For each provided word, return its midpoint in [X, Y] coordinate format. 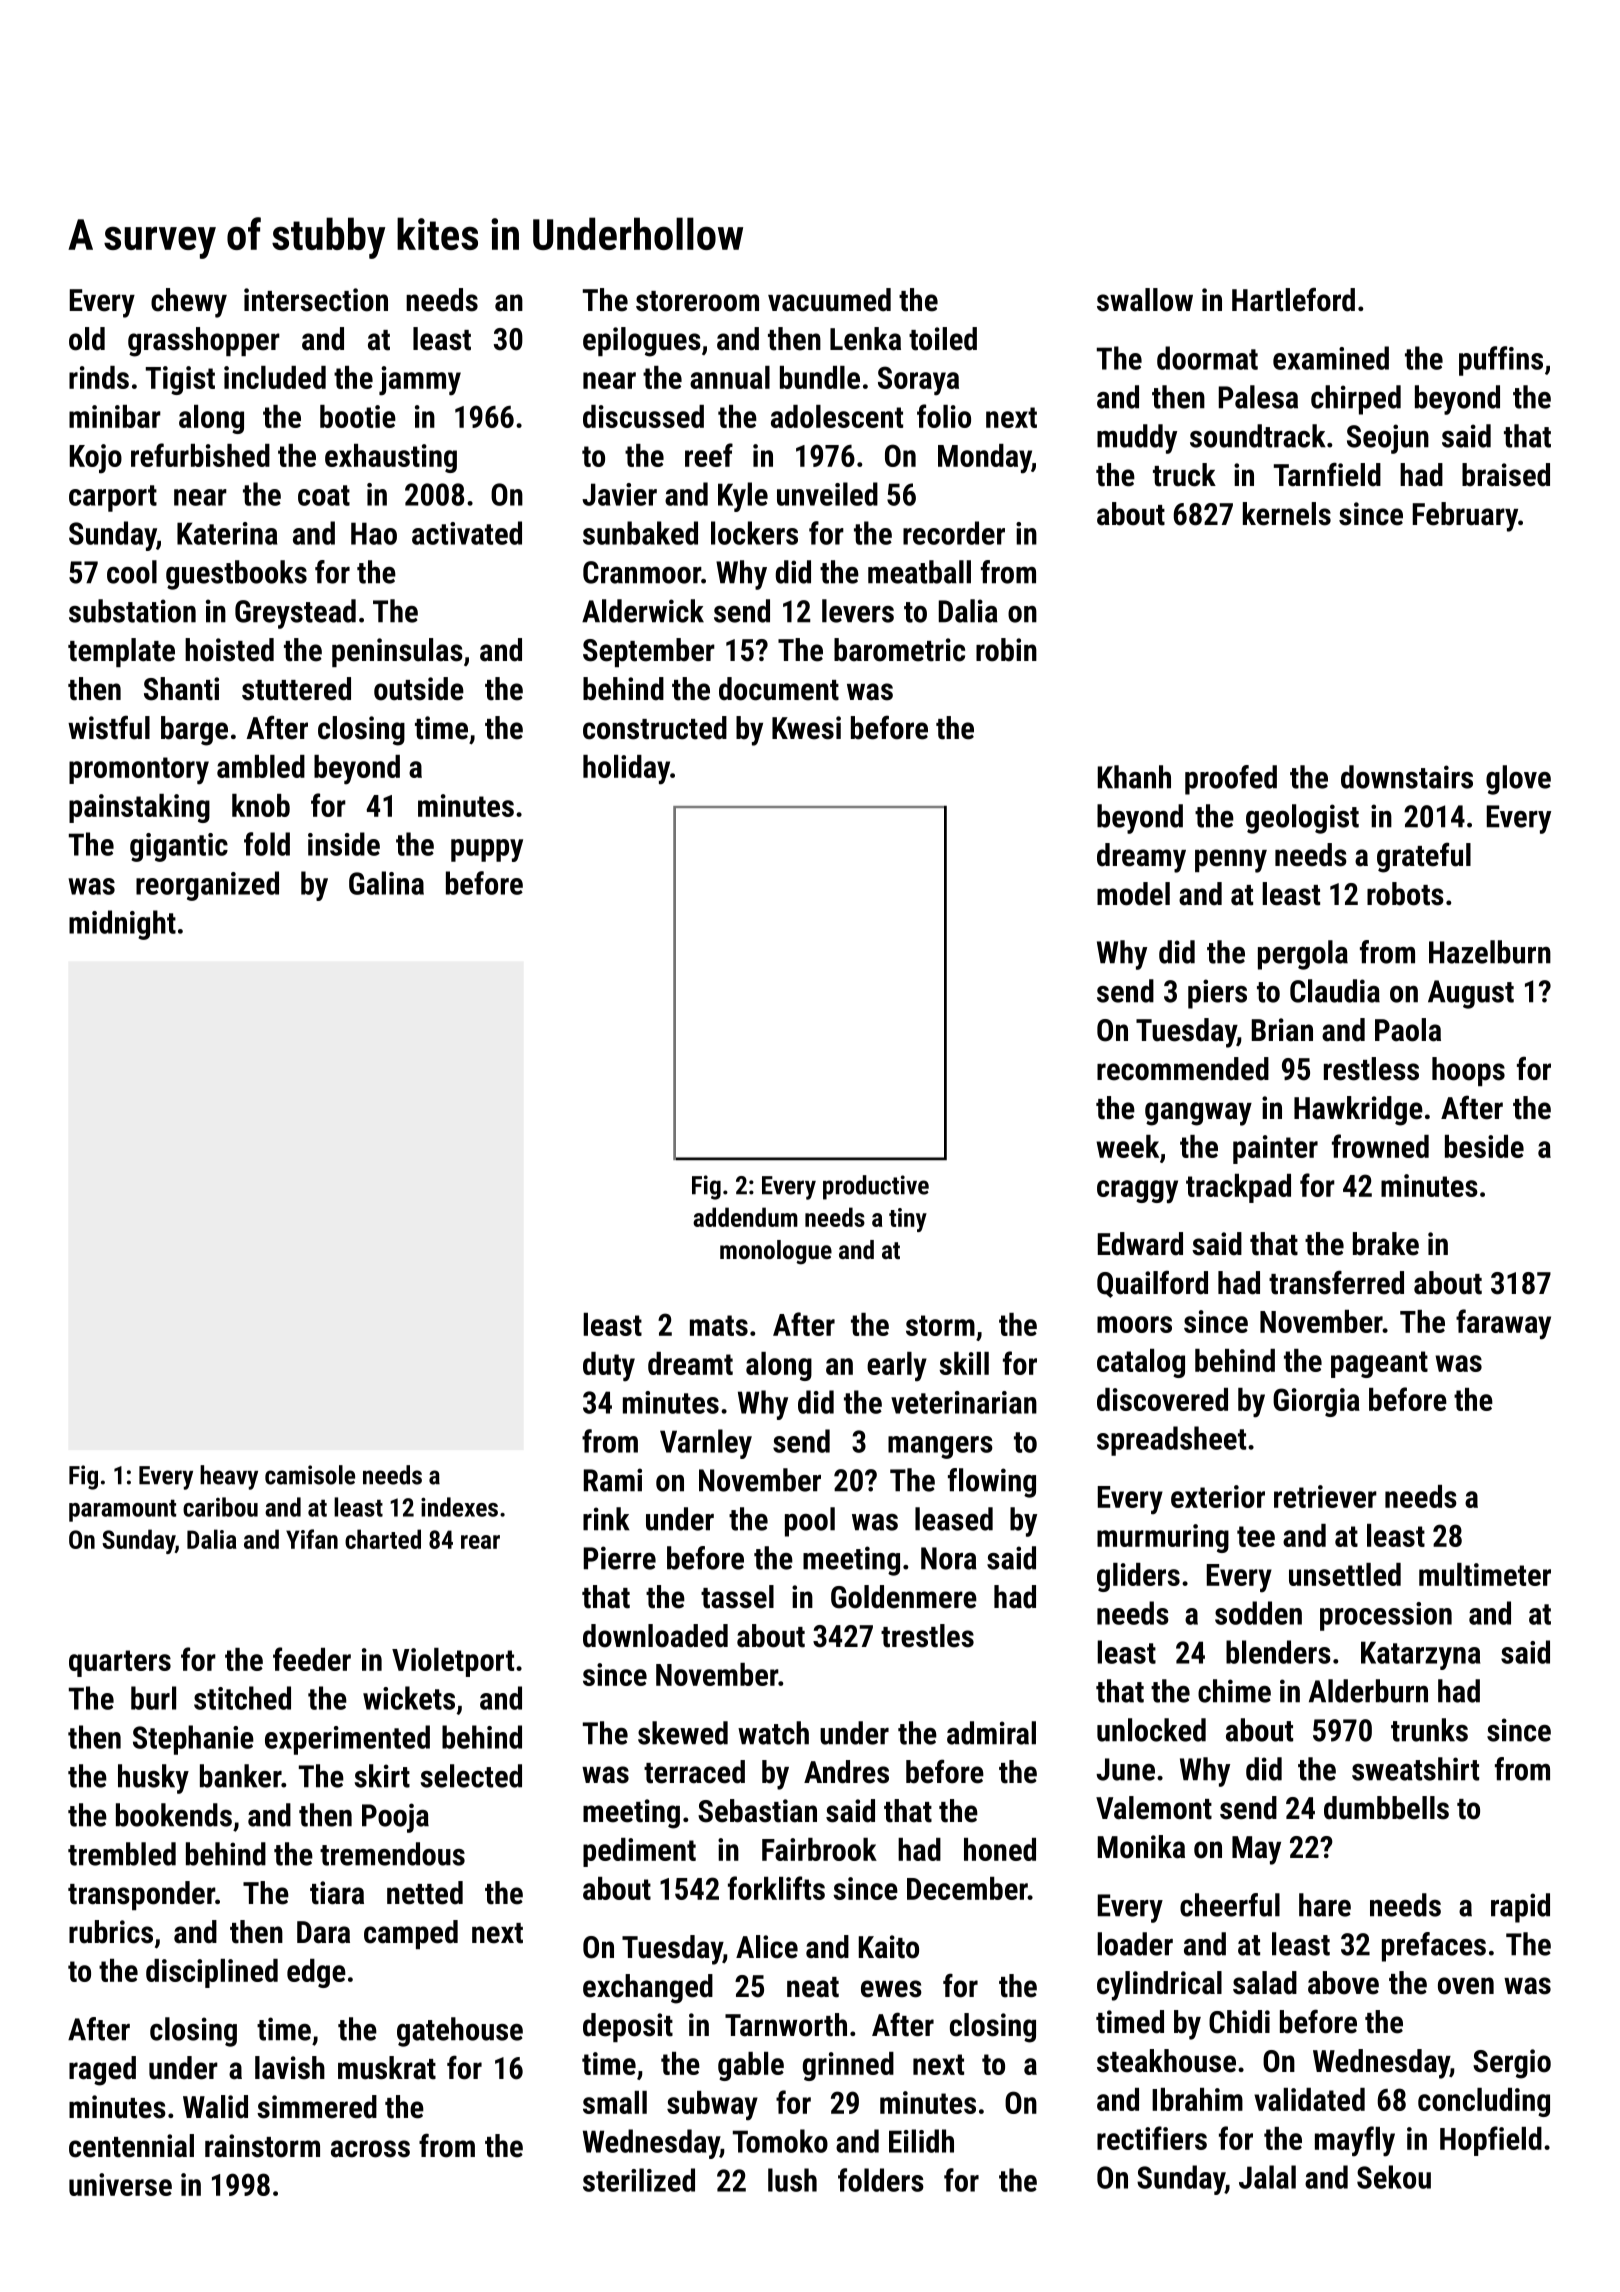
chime [1234, 1691]
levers [858, 611]
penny [1231, 861]
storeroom [697, 301]
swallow [1145, 300]
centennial [131, 2146]
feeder [312, 1659]
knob [261, 805]
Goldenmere [904, 1597]
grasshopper [204, 342]
